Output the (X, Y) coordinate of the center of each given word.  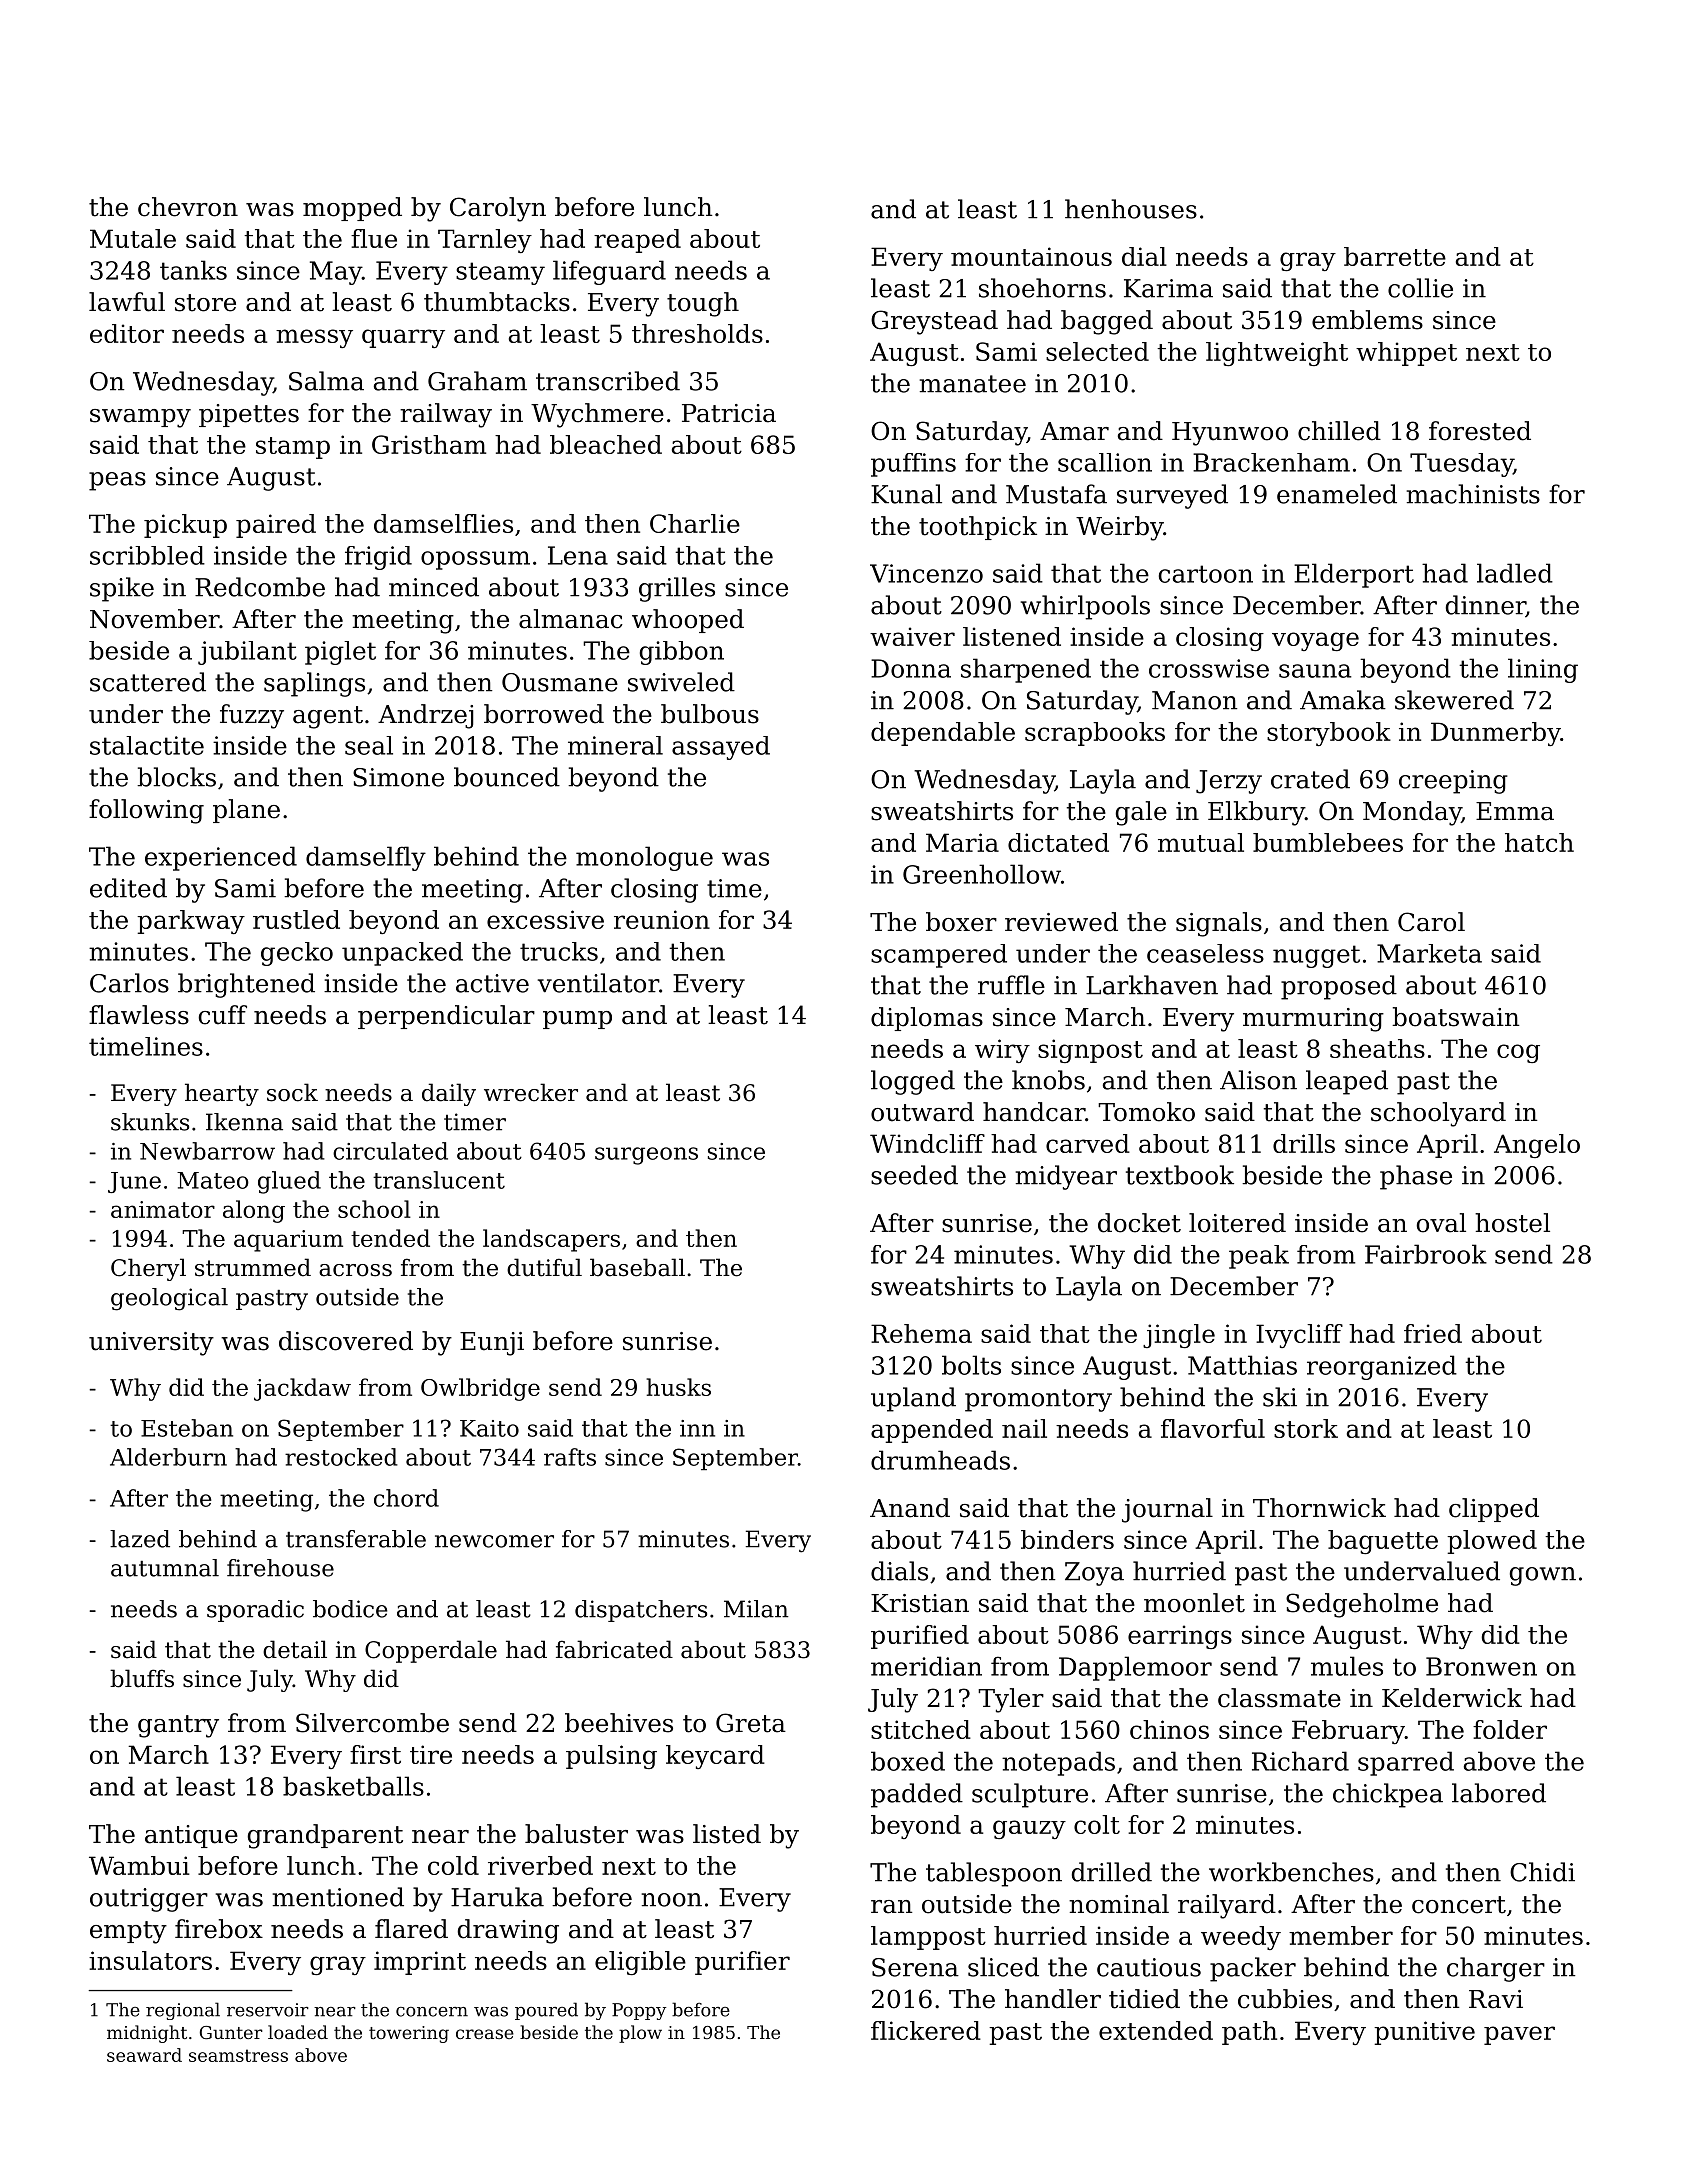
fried (1433, 1333)
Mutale (133, 238)
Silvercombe (372, 1723)
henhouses (1131, 209)
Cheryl (148, 1269)
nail (1024, 1428)
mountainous (1031, 256)
